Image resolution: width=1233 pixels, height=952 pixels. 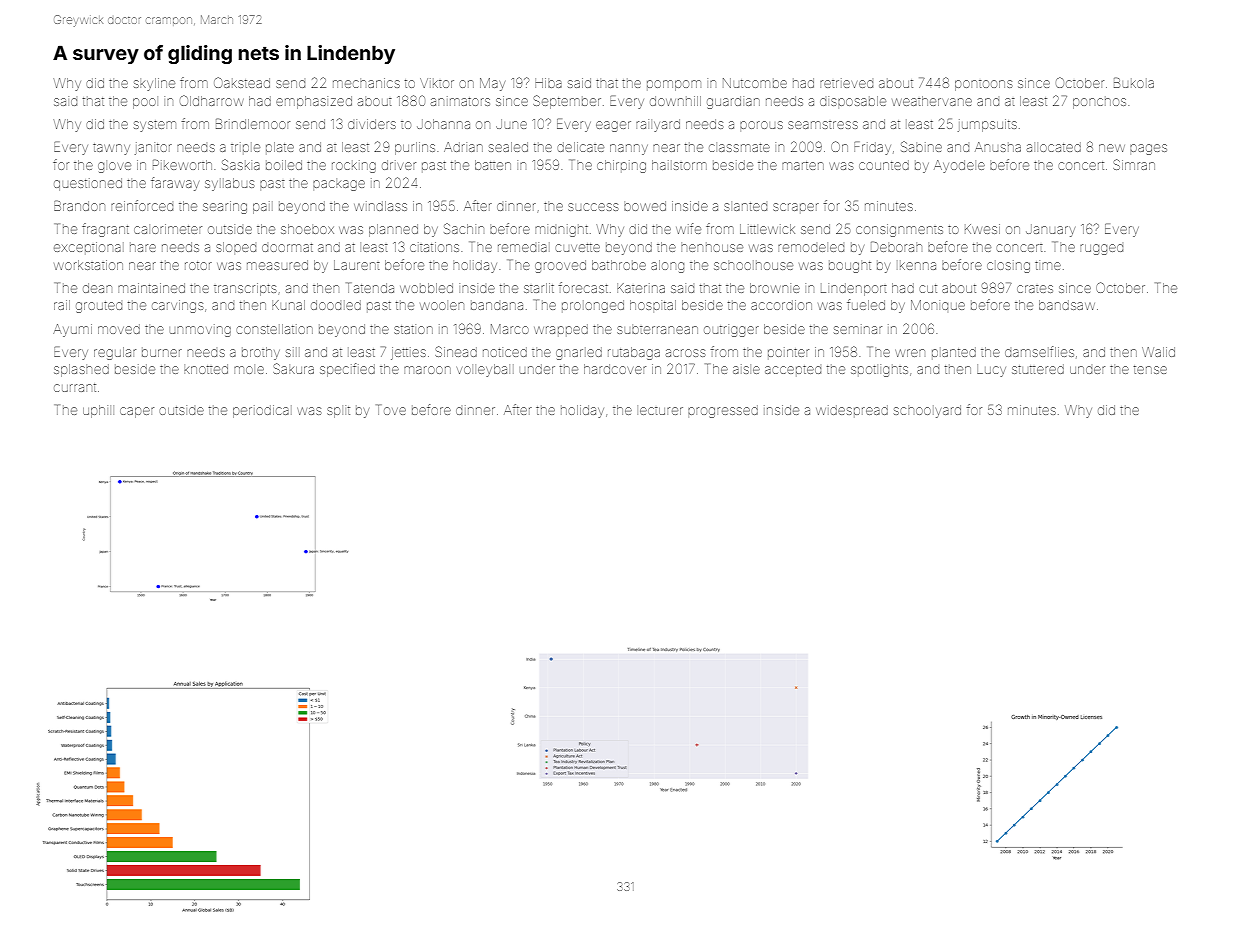 What do you see at coordinates (811, 248) in the screenshot?
I see `remodeled` at bounding box center [811, 248].
